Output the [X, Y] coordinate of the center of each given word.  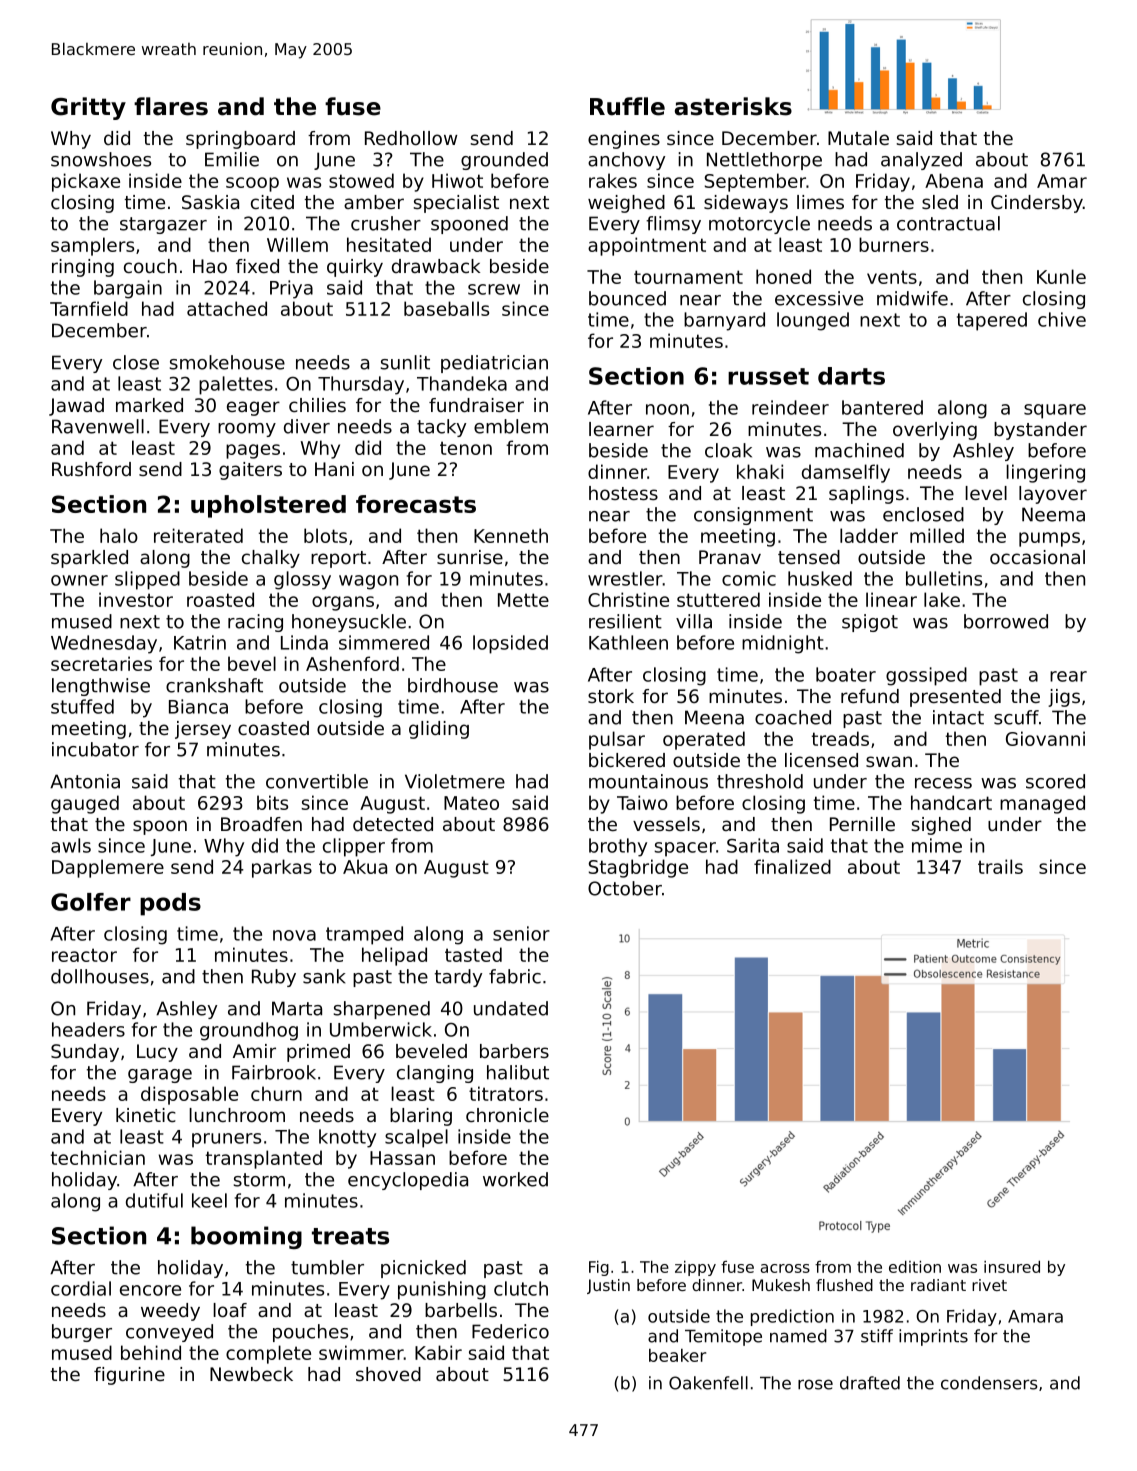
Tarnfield [89, 308]
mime [937, 845]
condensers [989, 1383]
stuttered [718, 599]
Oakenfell [708, 1383]
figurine [129, 1376]
